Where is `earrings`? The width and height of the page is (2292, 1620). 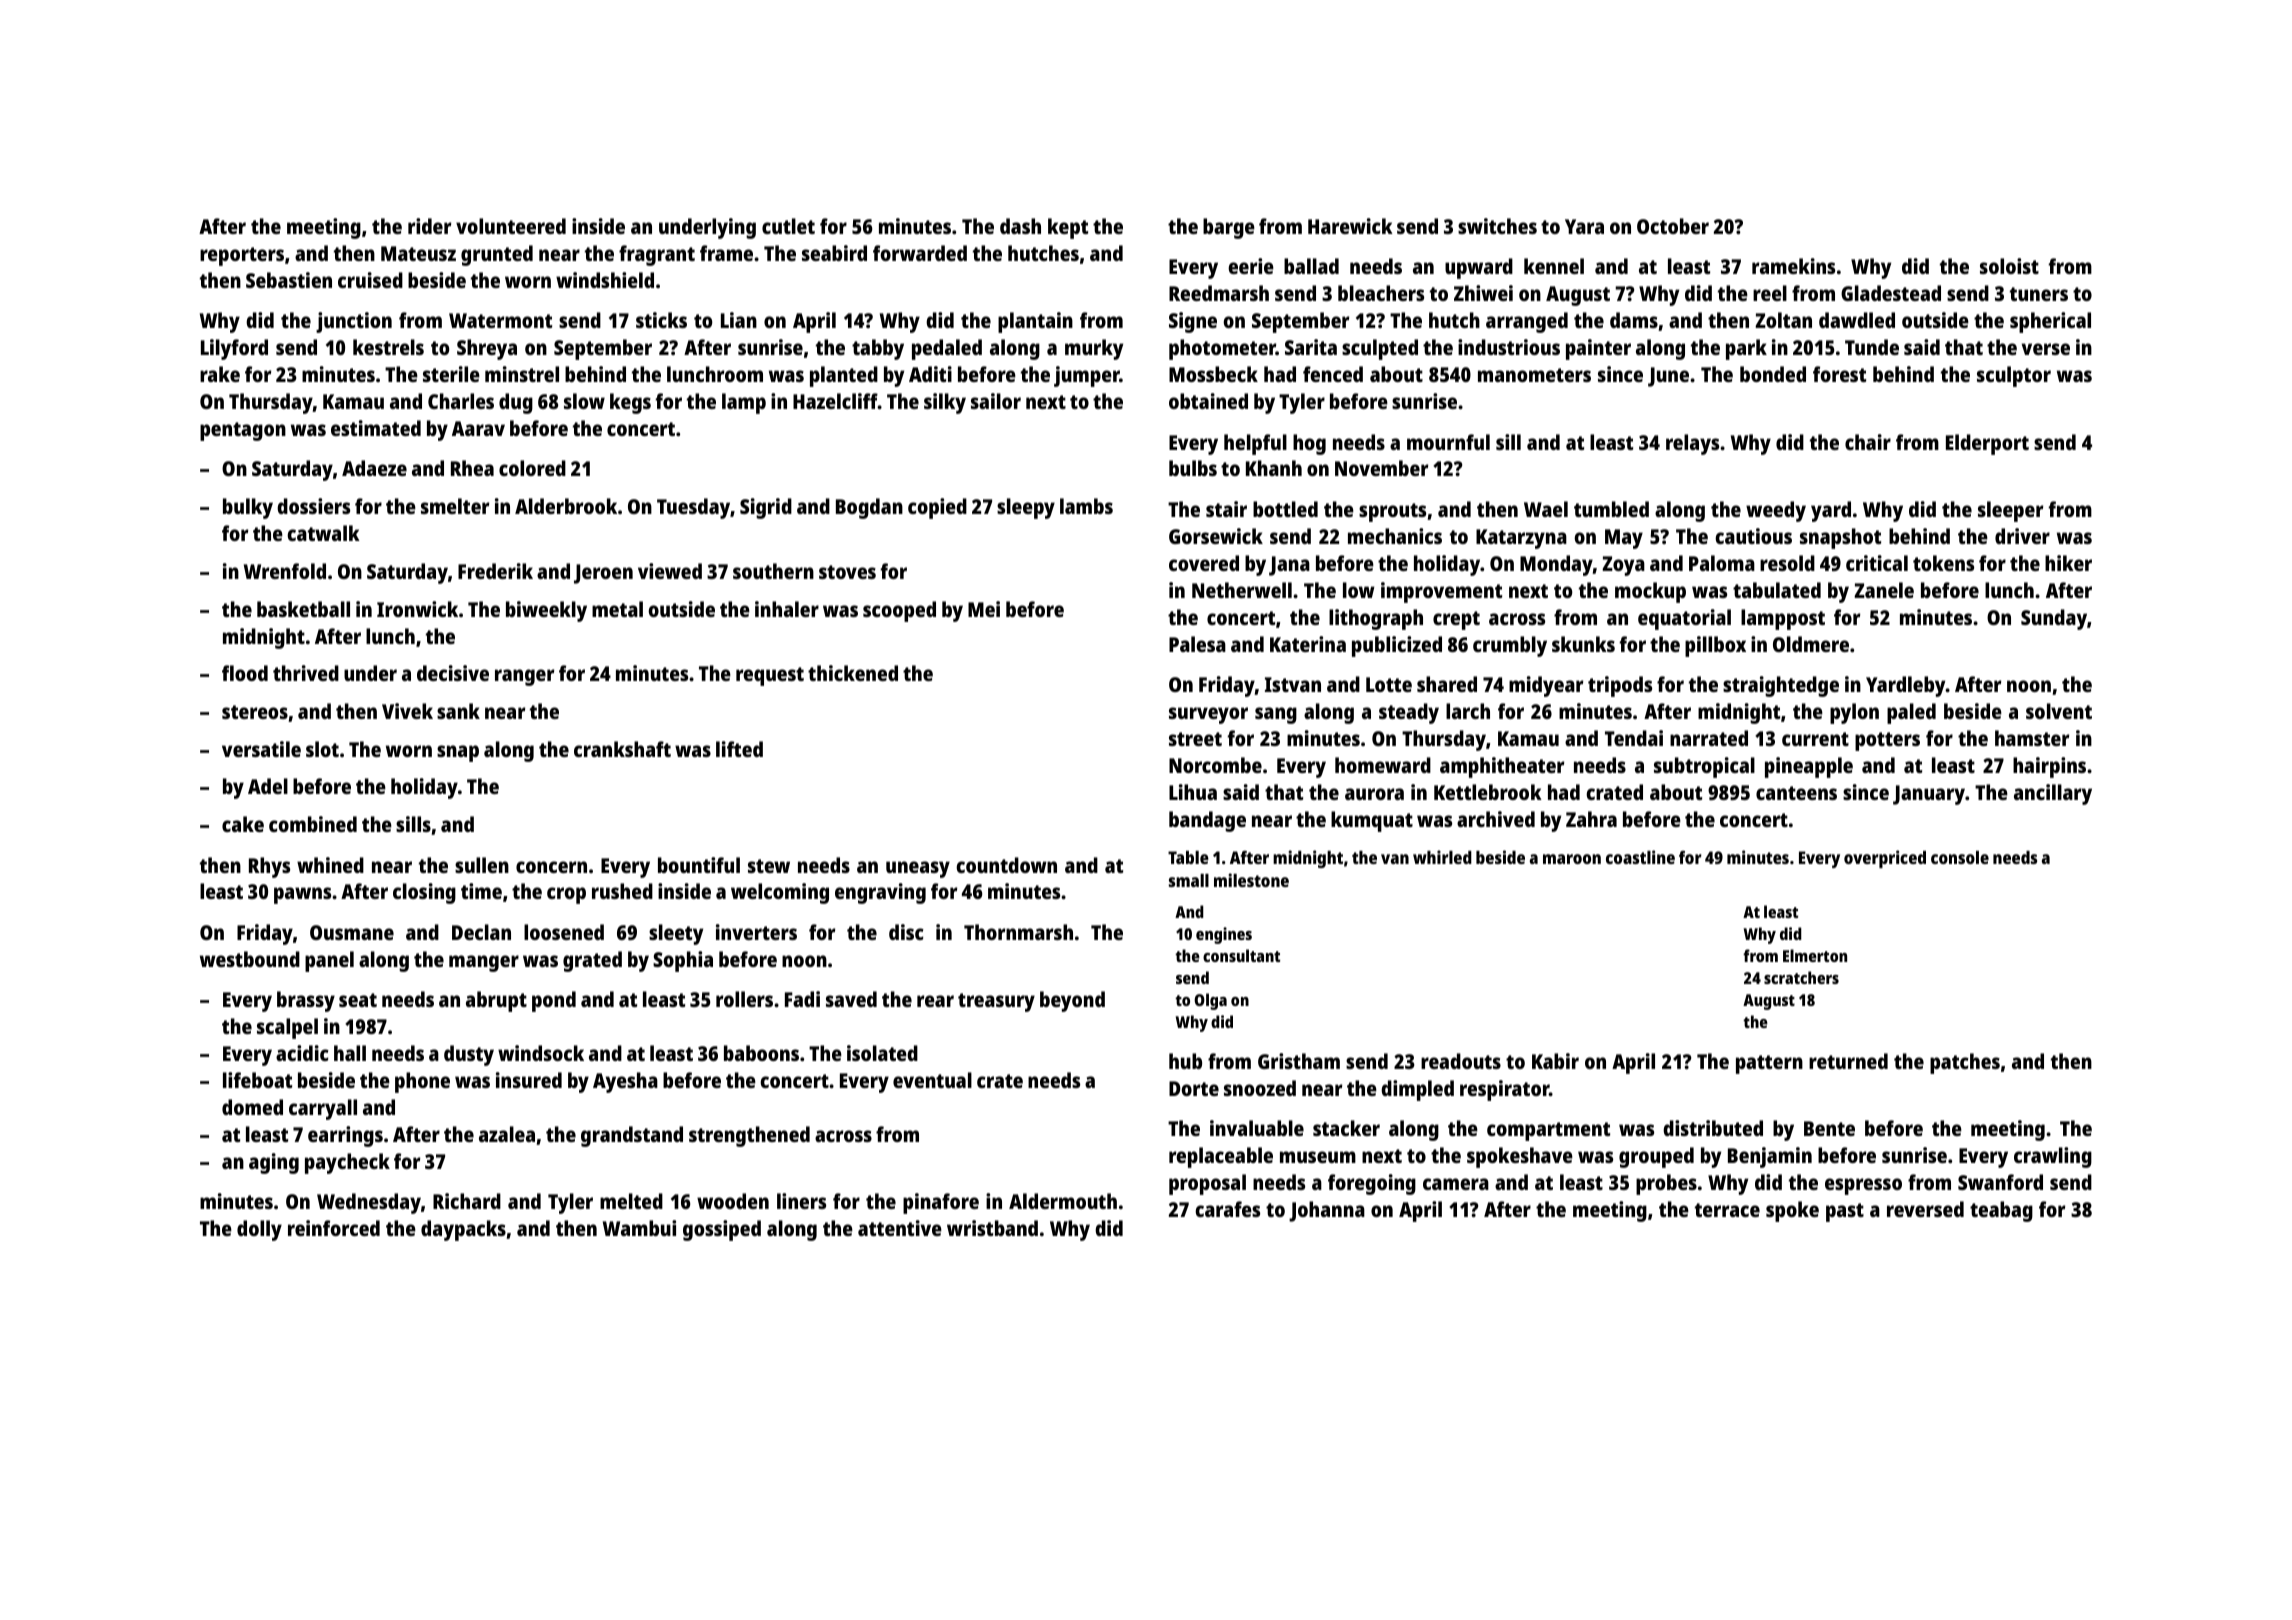
earrings is located at coordinates (345, 1136).
